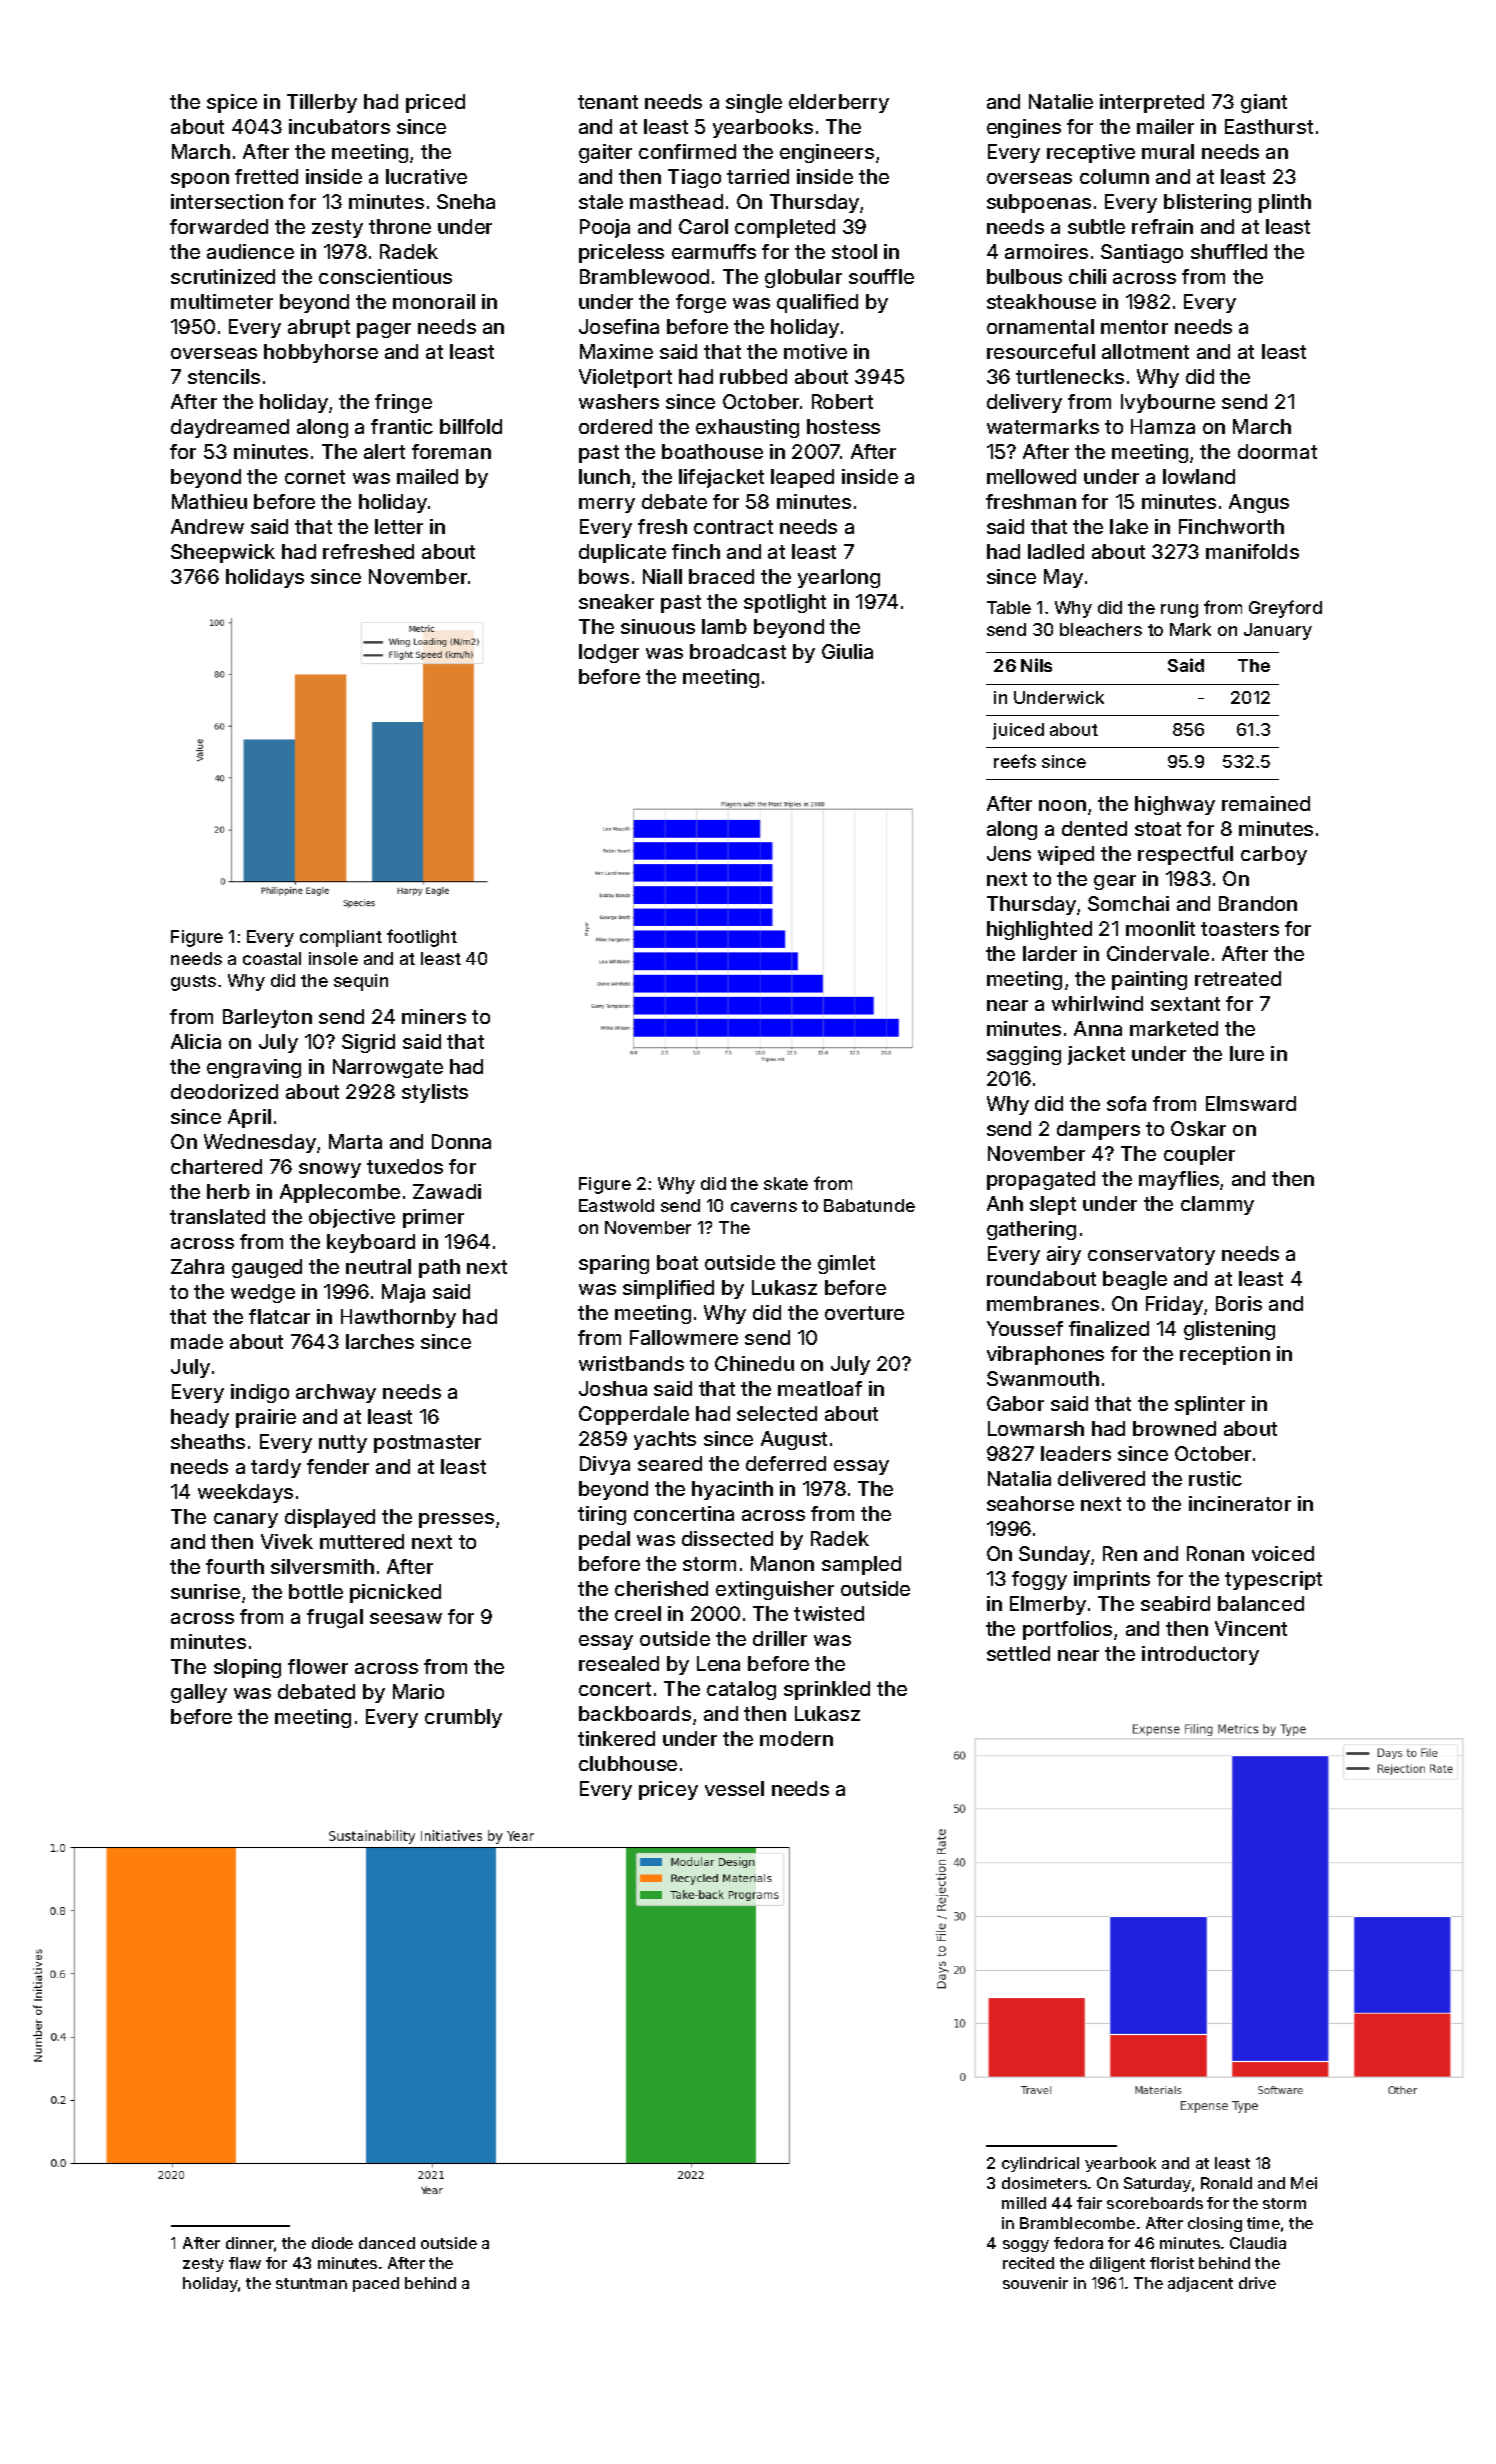  What do you see at coordinates (786, 1183) in the document?
I see `skate` at bounding box center [786, 1183].
